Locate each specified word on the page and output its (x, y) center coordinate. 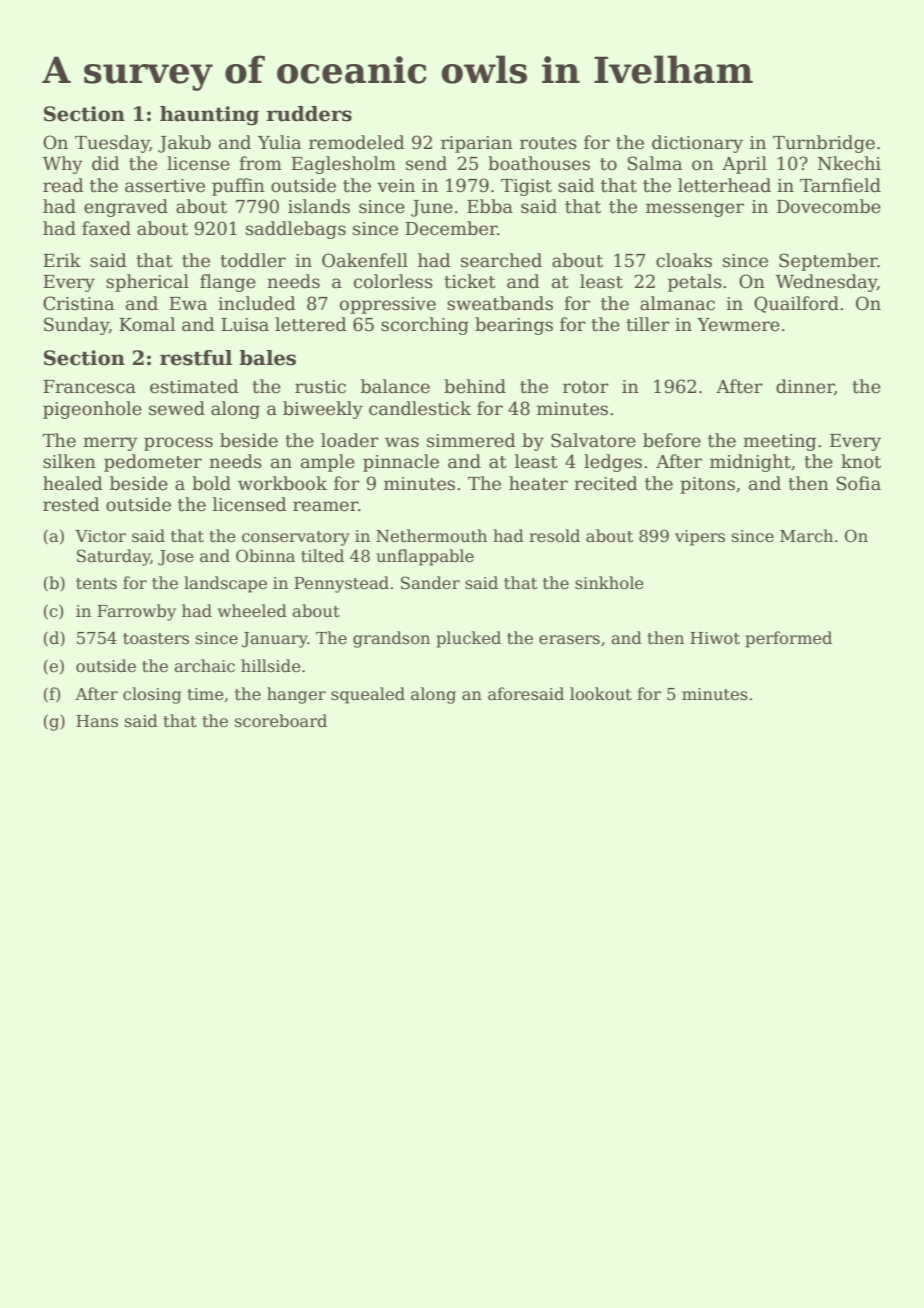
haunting (209, 116)
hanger (296, 695)
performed (788, 639)
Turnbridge (824, 144)
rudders (309, 114)
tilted (322, 556)
